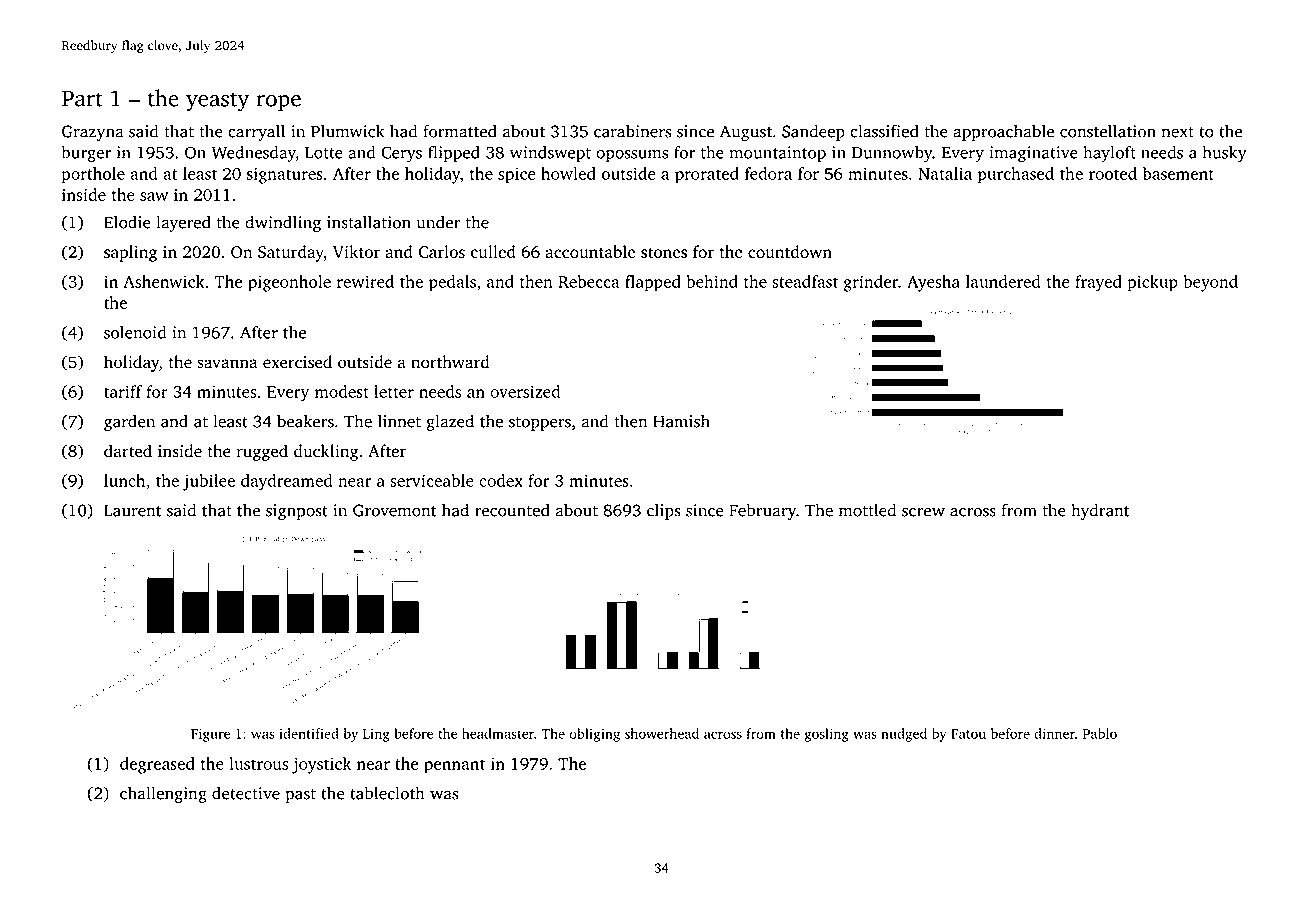 This screenshot has height=924, width=1308. What do you see at coordinates (82, 99) in the screenshot?
I see `Part` at bounding box center [82, 99].
